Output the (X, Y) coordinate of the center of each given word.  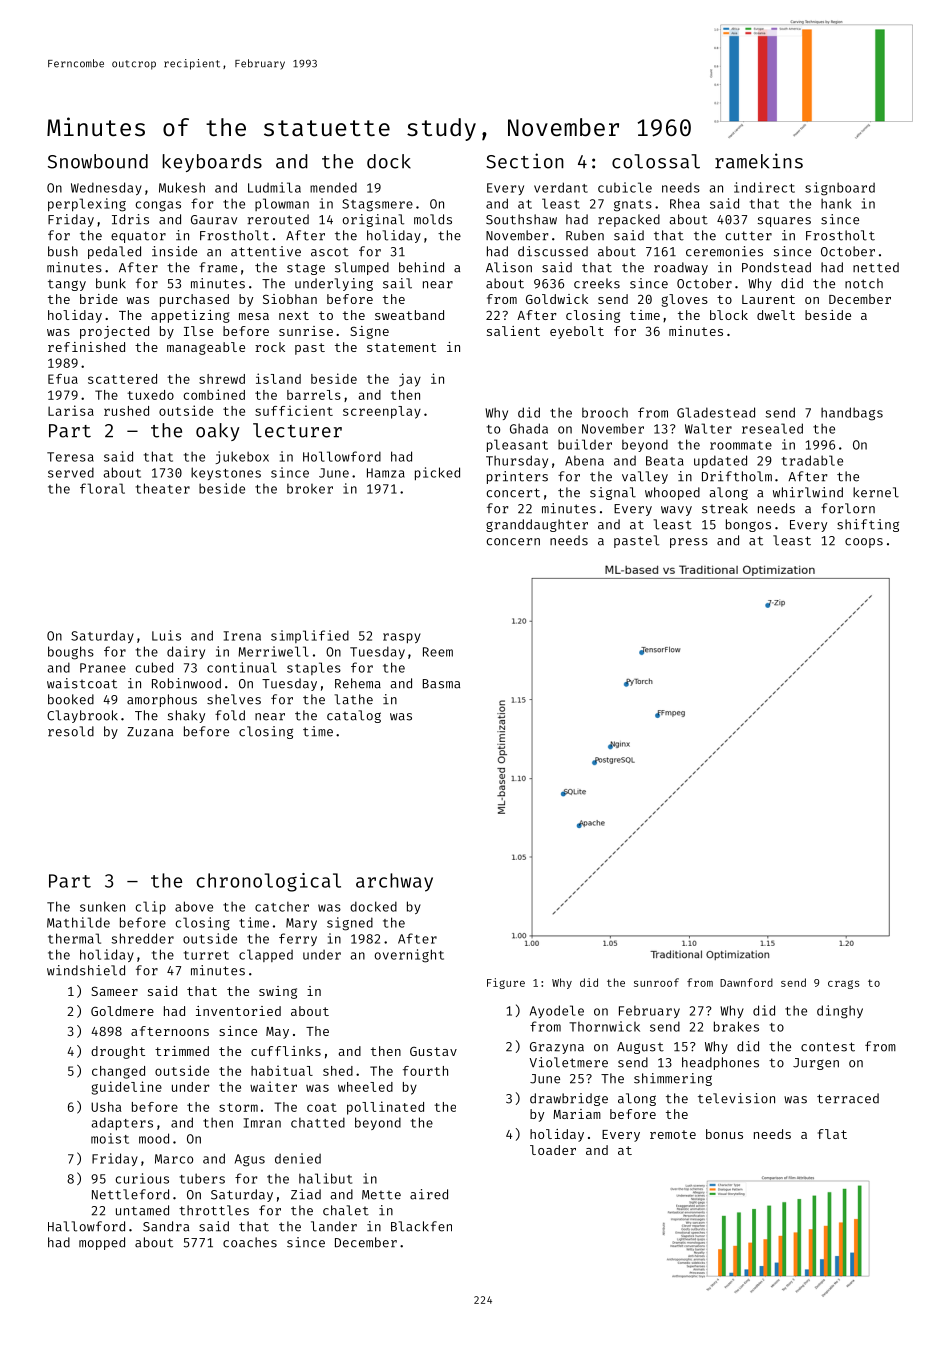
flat (832, 1134)
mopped (102, 1243)
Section (525, 161)
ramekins (759, 161)
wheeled (365, 1087)
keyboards (212, 163)
